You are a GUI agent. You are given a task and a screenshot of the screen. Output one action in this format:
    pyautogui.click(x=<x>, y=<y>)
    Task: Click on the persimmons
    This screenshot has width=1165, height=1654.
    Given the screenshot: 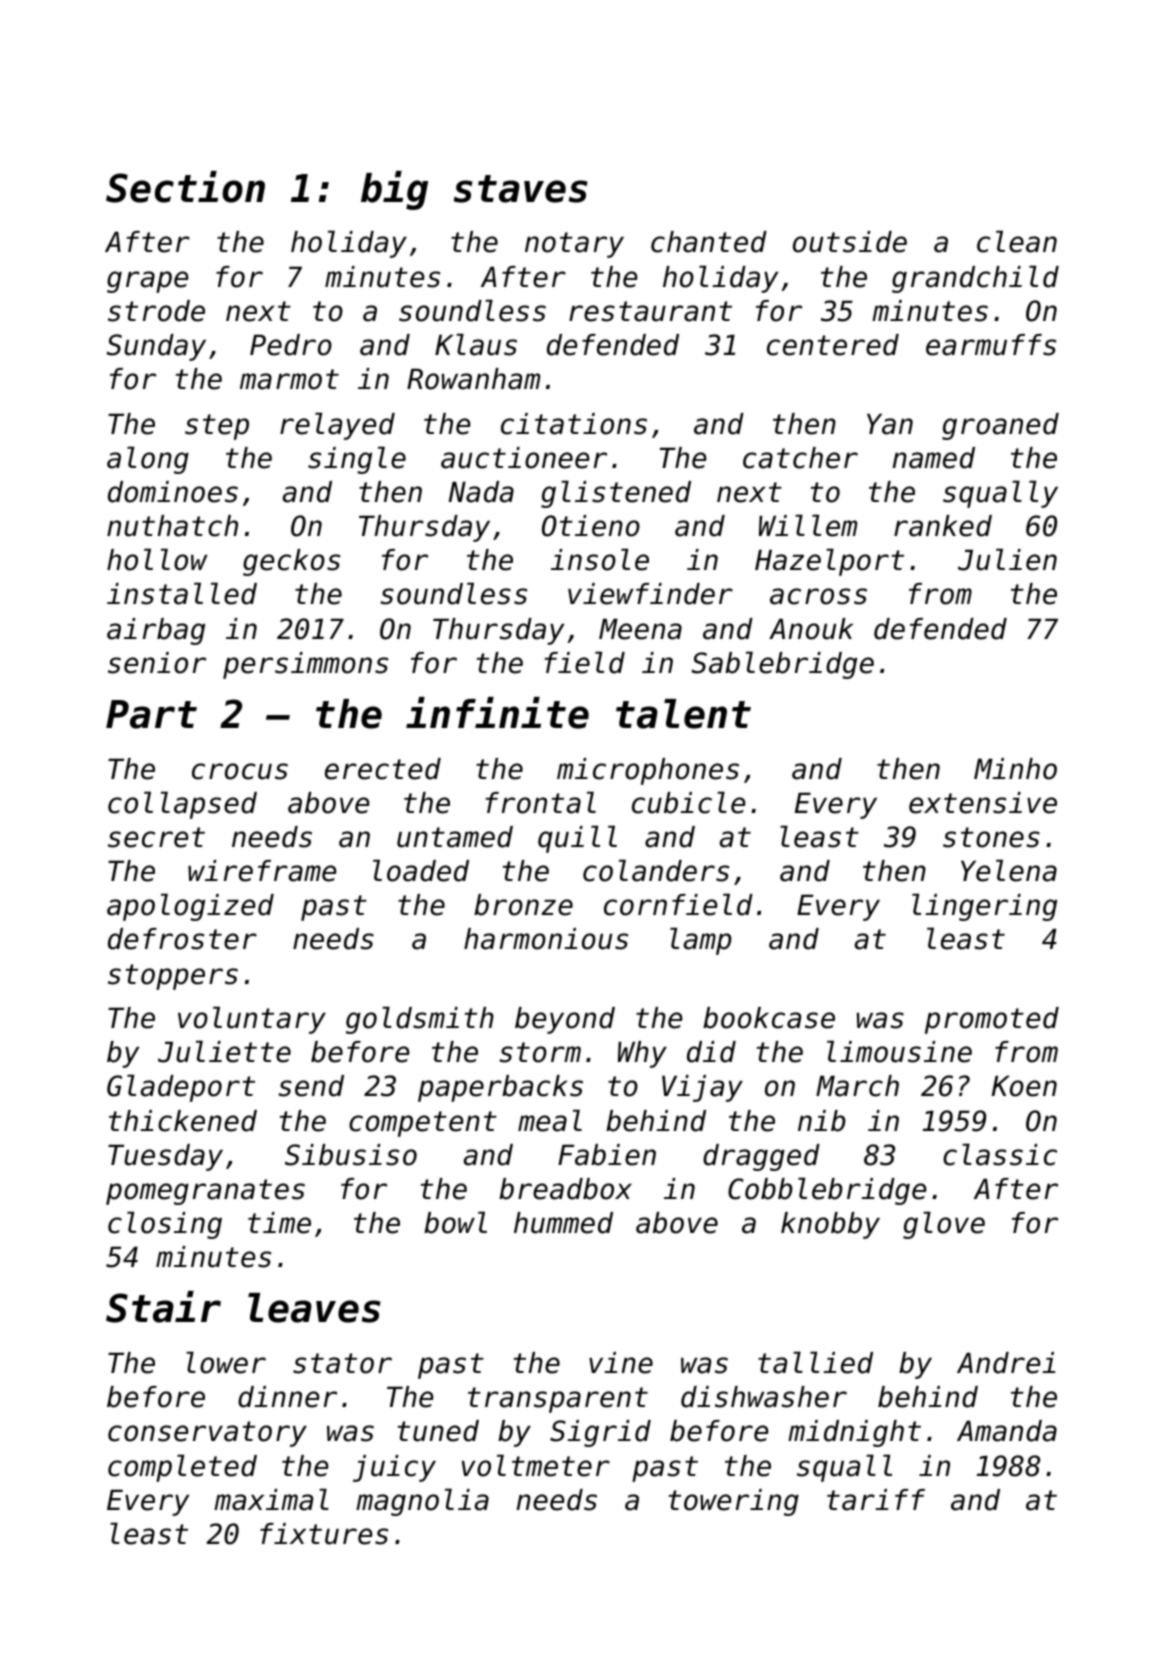 What is the action you would take?
    pyautogui.click(x=305, y=665)
